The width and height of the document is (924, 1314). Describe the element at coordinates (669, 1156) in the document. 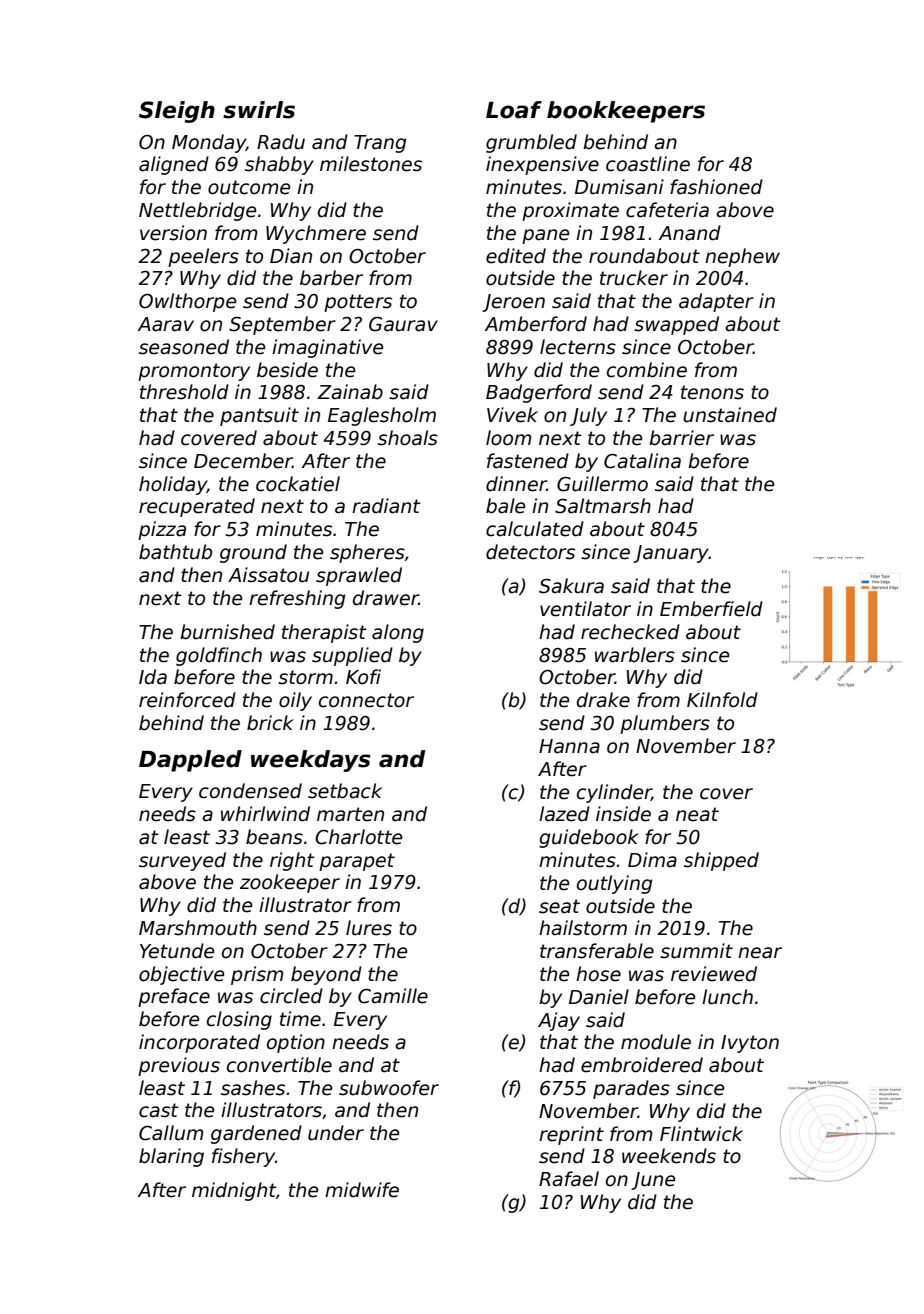

I see `weekends` at that location.
